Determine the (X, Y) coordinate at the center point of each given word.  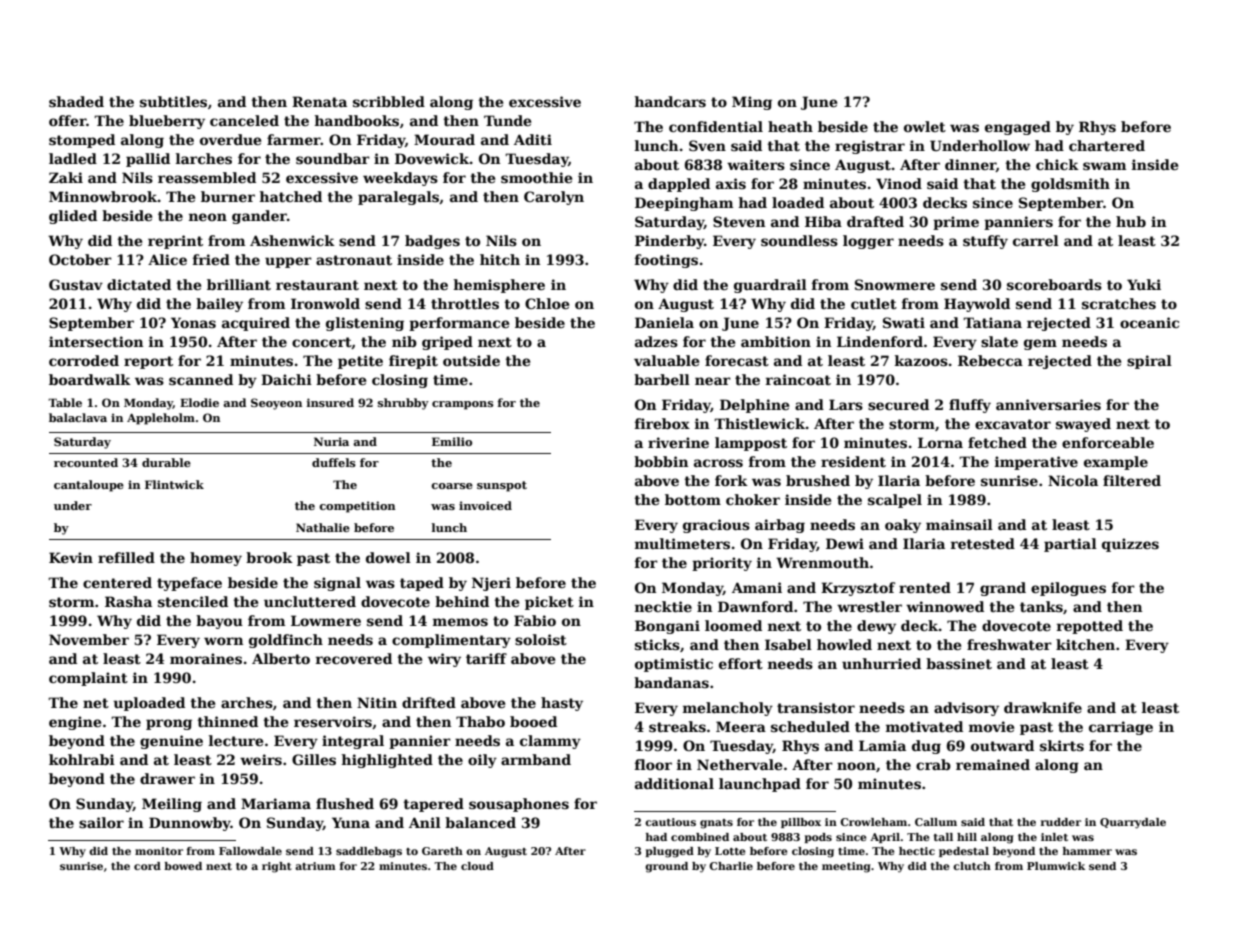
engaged (1018, 128)
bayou (219, 622)
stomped (82, 141)
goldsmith (1070, 185)
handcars (670, 101)
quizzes (1130, 545)
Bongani (667, 627)
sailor (101, 822)
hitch (500, 259)
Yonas (193, 322)
